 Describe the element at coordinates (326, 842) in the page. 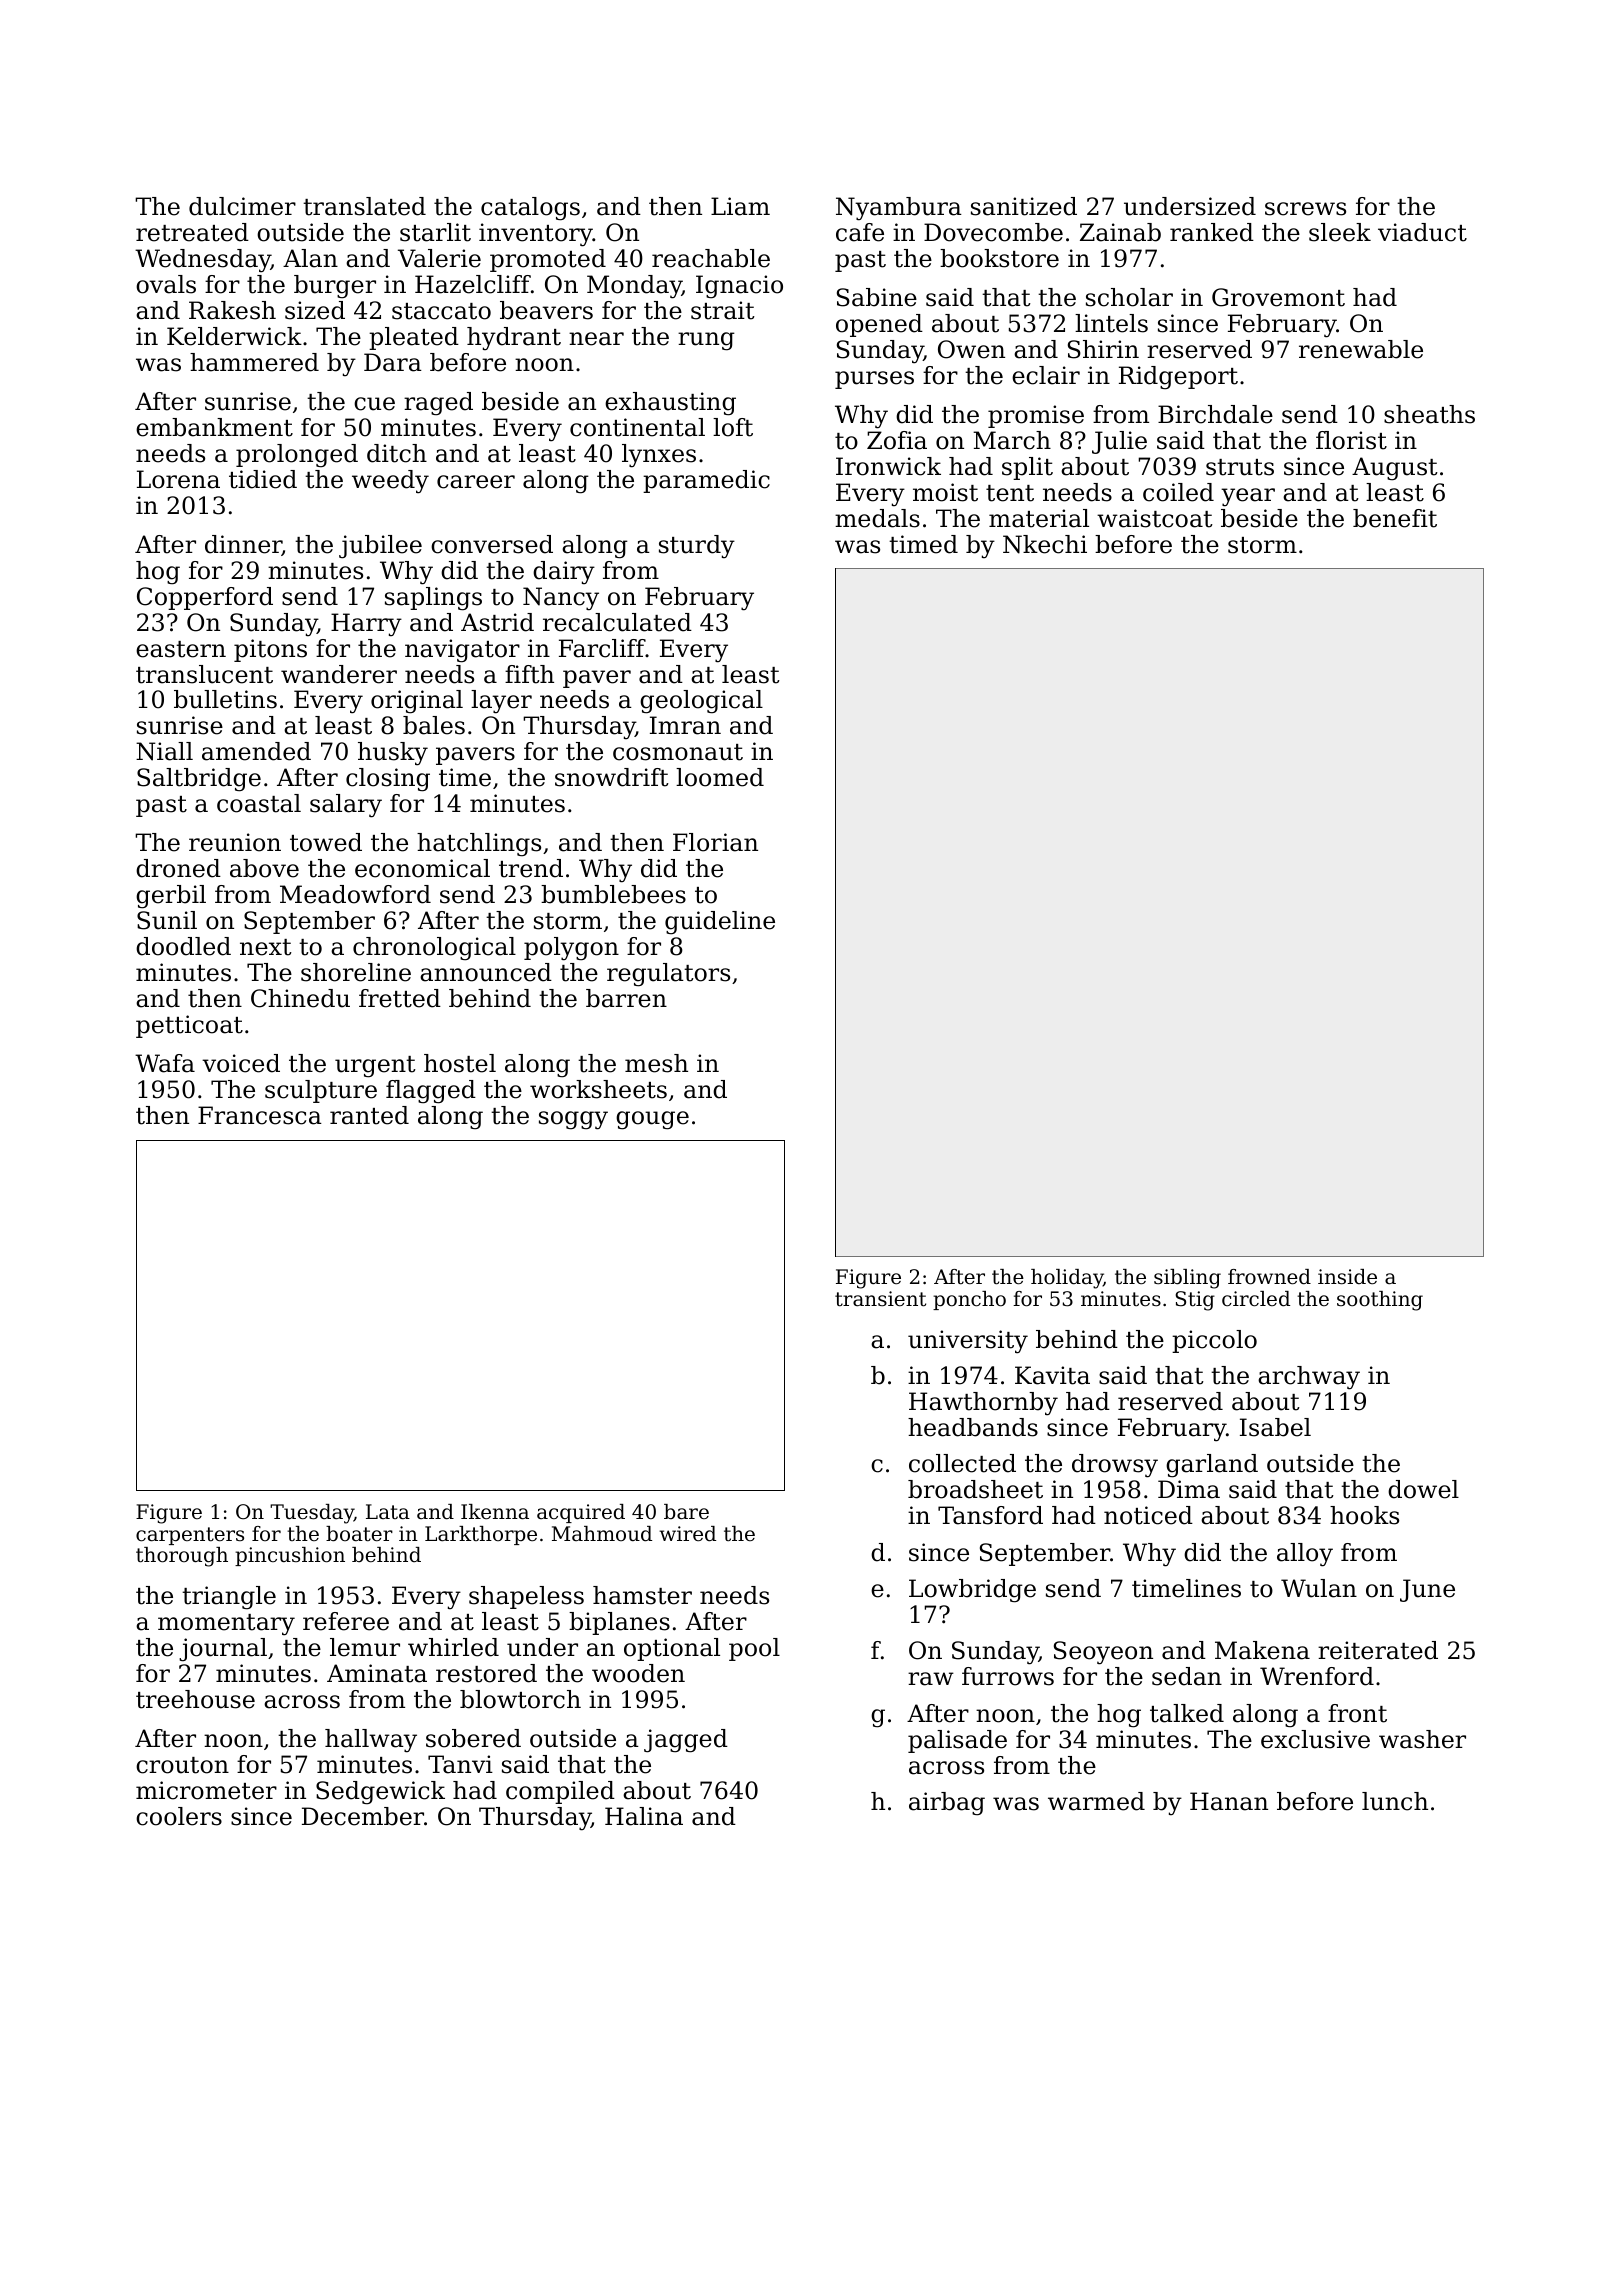

I see `towed` at that location.
